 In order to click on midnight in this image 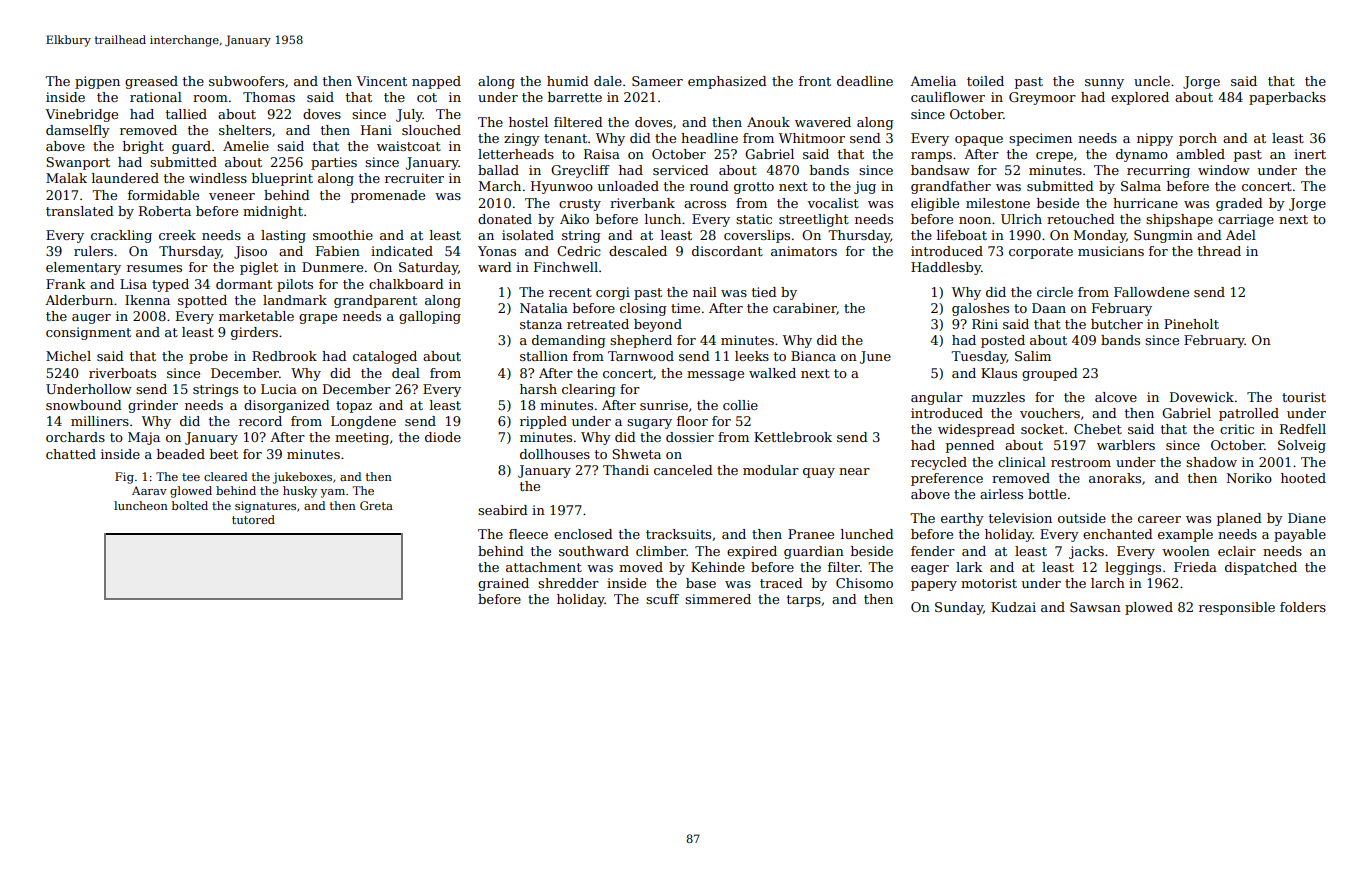, I will do `click(273, 212)`.
